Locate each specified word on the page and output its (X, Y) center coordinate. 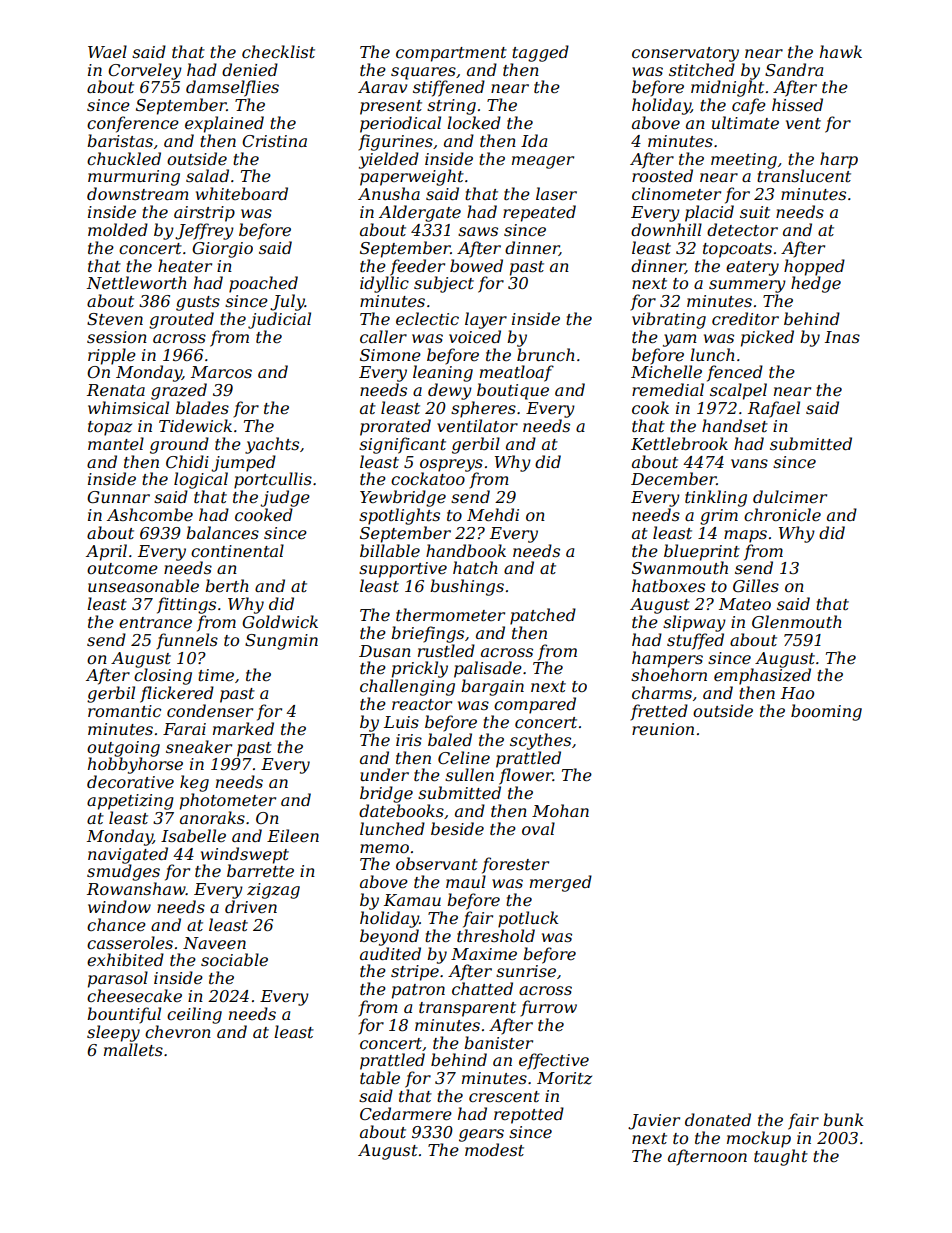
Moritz (564, 1078)
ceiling (194, 1015)
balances (222, 532)
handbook (466, 550)
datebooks (401, 810)
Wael (107, 51)
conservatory (685, 54)
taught (781, 1157)
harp (839, 160)
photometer (228, 801)
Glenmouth (797, 621)
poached (263, 284)
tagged (540, 53)
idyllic (384, 284)
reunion (663, 729)
